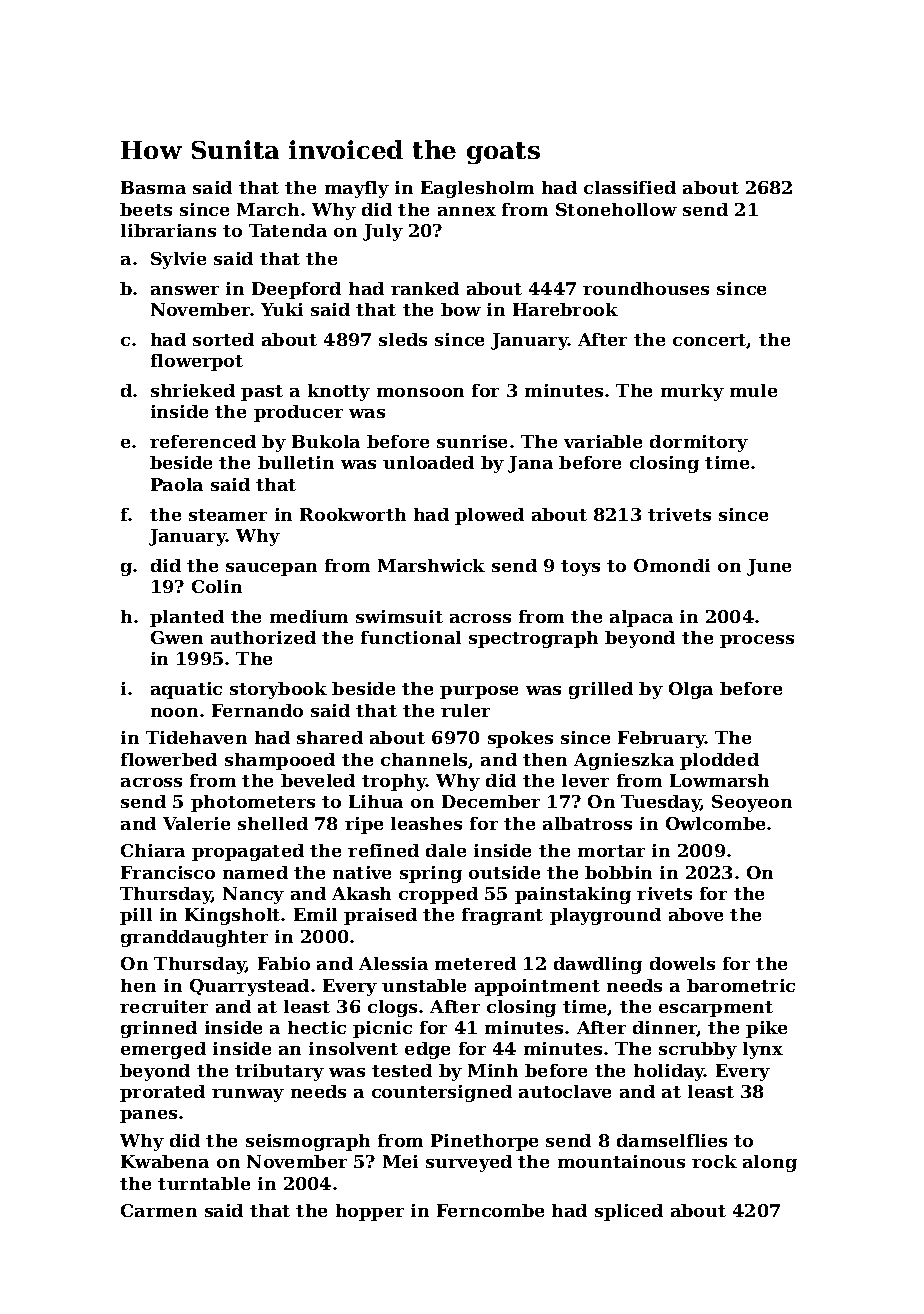  Describe the element at coordinates (177, 484) in the document. I see `Paola` at that location.
